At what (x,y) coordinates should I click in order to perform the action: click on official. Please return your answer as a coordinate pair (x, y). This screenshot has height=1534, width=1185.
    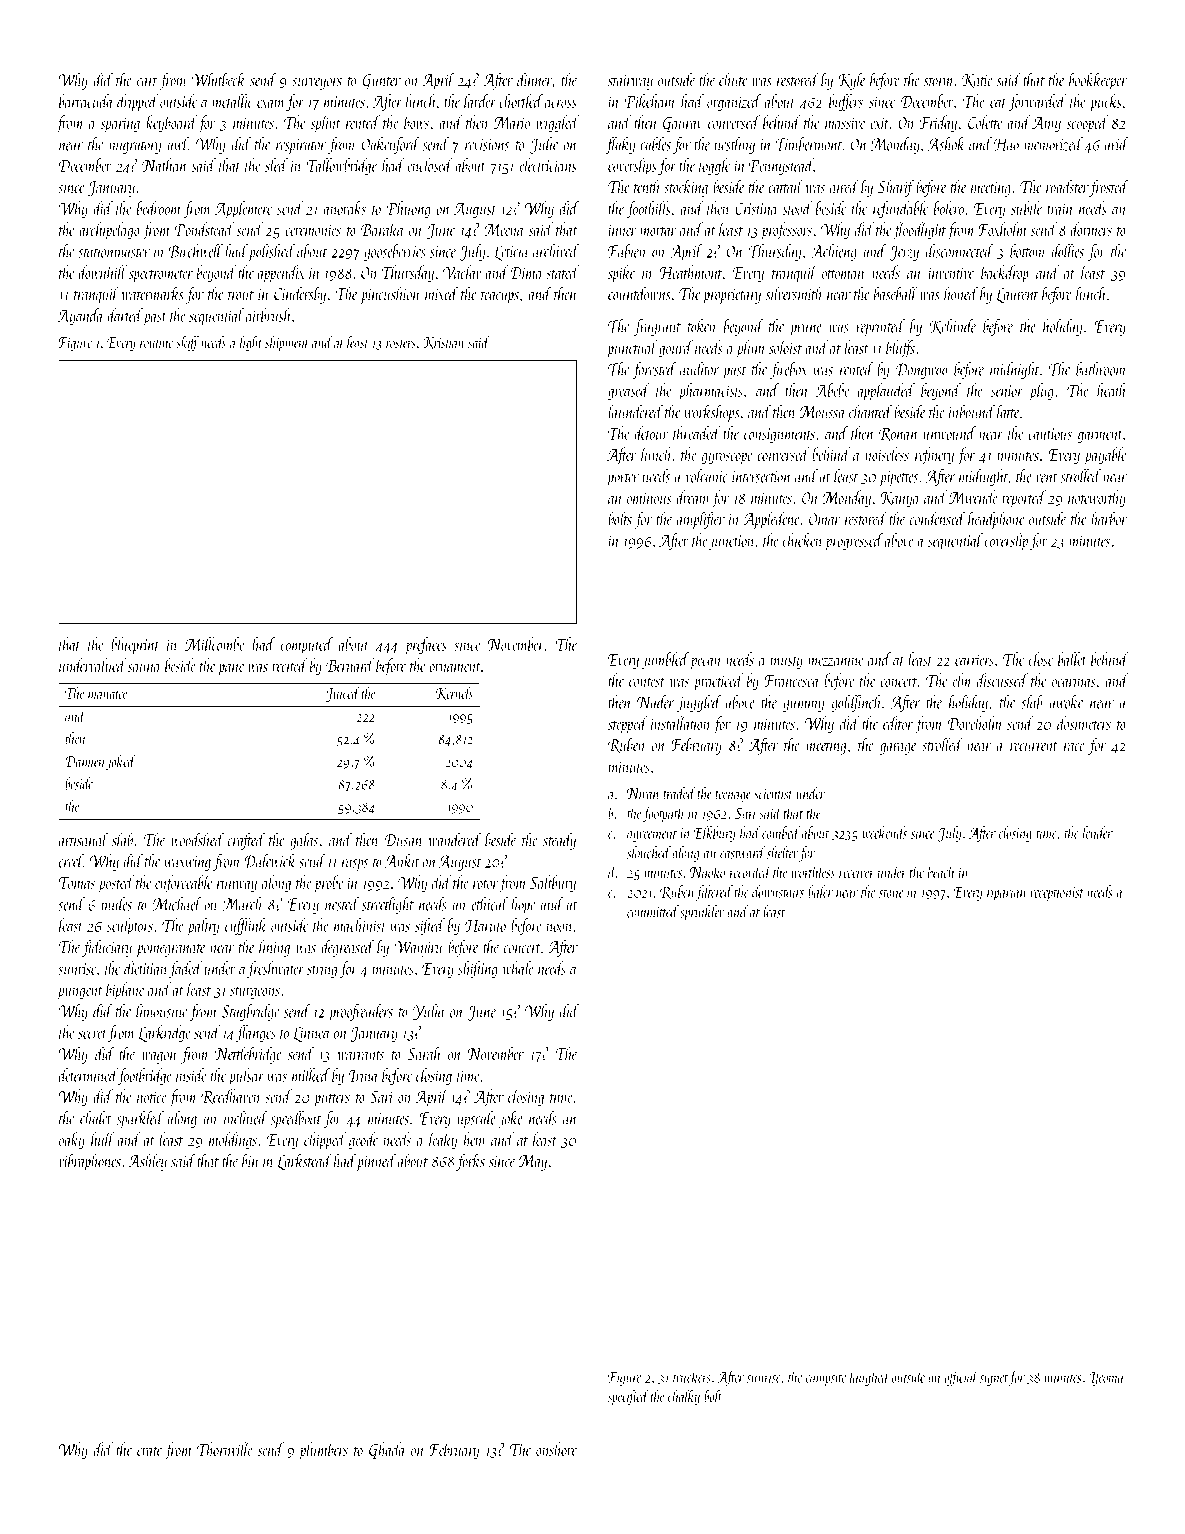
    Looking at the image, I should click on (961, 1378).
